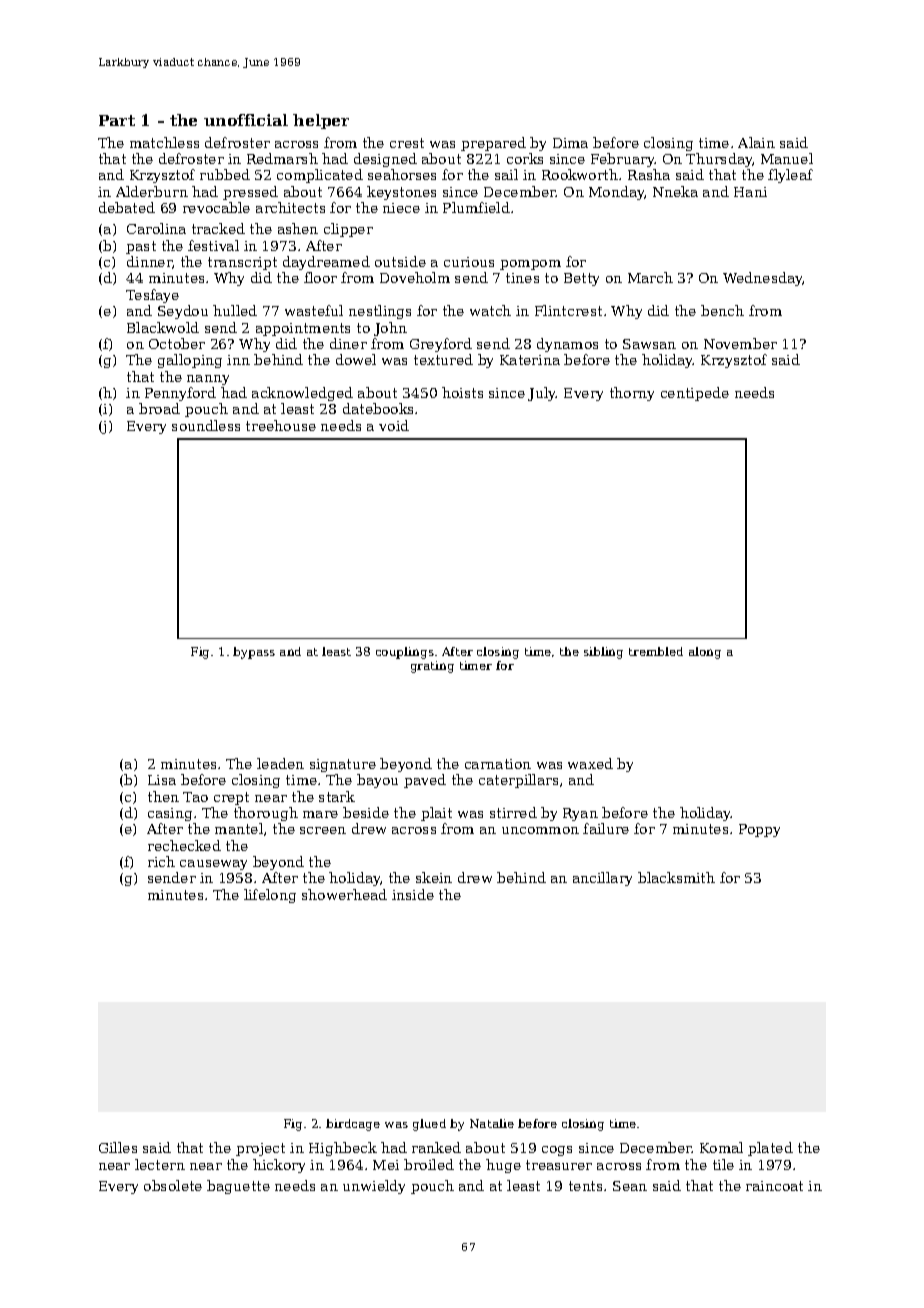  Describe the element at coordinates (756, 142) in the screenshot. I see `Alain` at that location.
